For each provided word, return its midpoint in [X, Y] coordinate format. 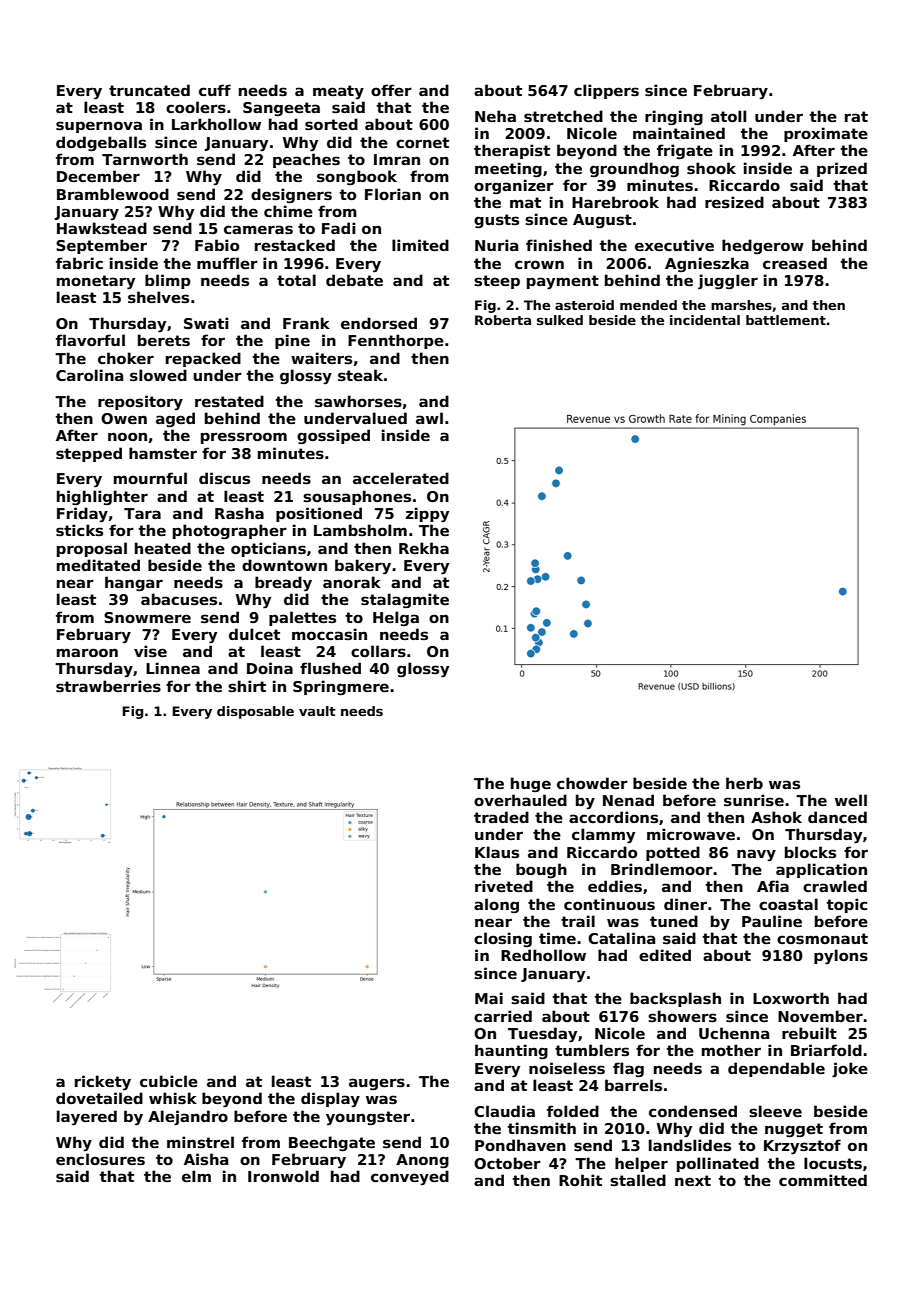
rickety [103, 1083]
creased [795, 263]
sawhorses [358, 401]
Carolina [89, 375]
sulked [560, 320]
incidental [705, 320]
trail [578, 921]
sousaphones [357, 497]
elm [196, 1176]
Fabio [217, 245]
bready [283, 584]
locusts [833, 1163]
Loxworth [791, 998]
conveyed [410, 1178]
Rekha [424, 548]
